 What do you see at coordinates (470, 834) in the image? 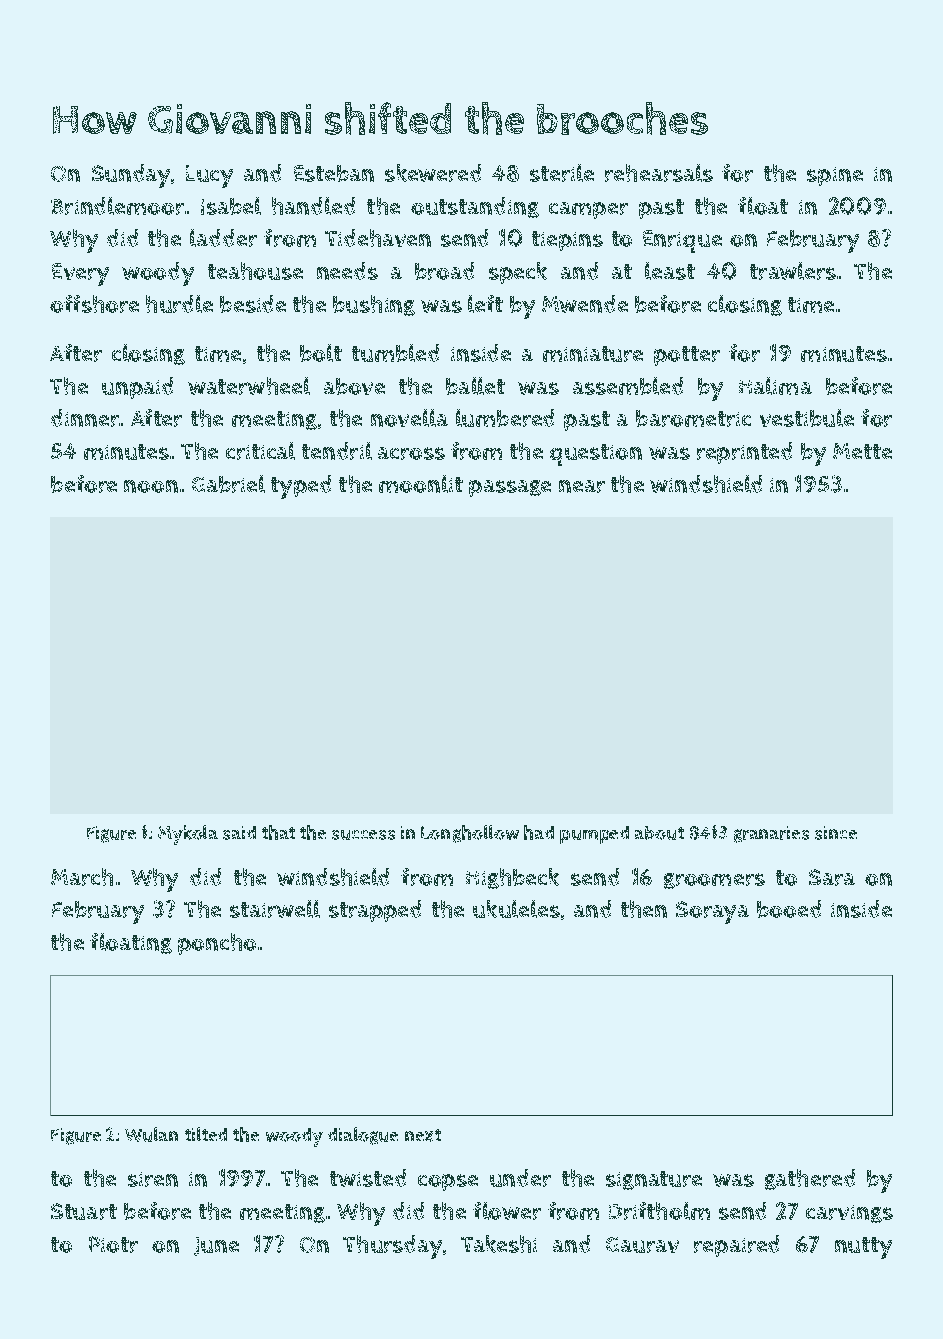
I see `Longhollow` at bounding box center [470, 834].
